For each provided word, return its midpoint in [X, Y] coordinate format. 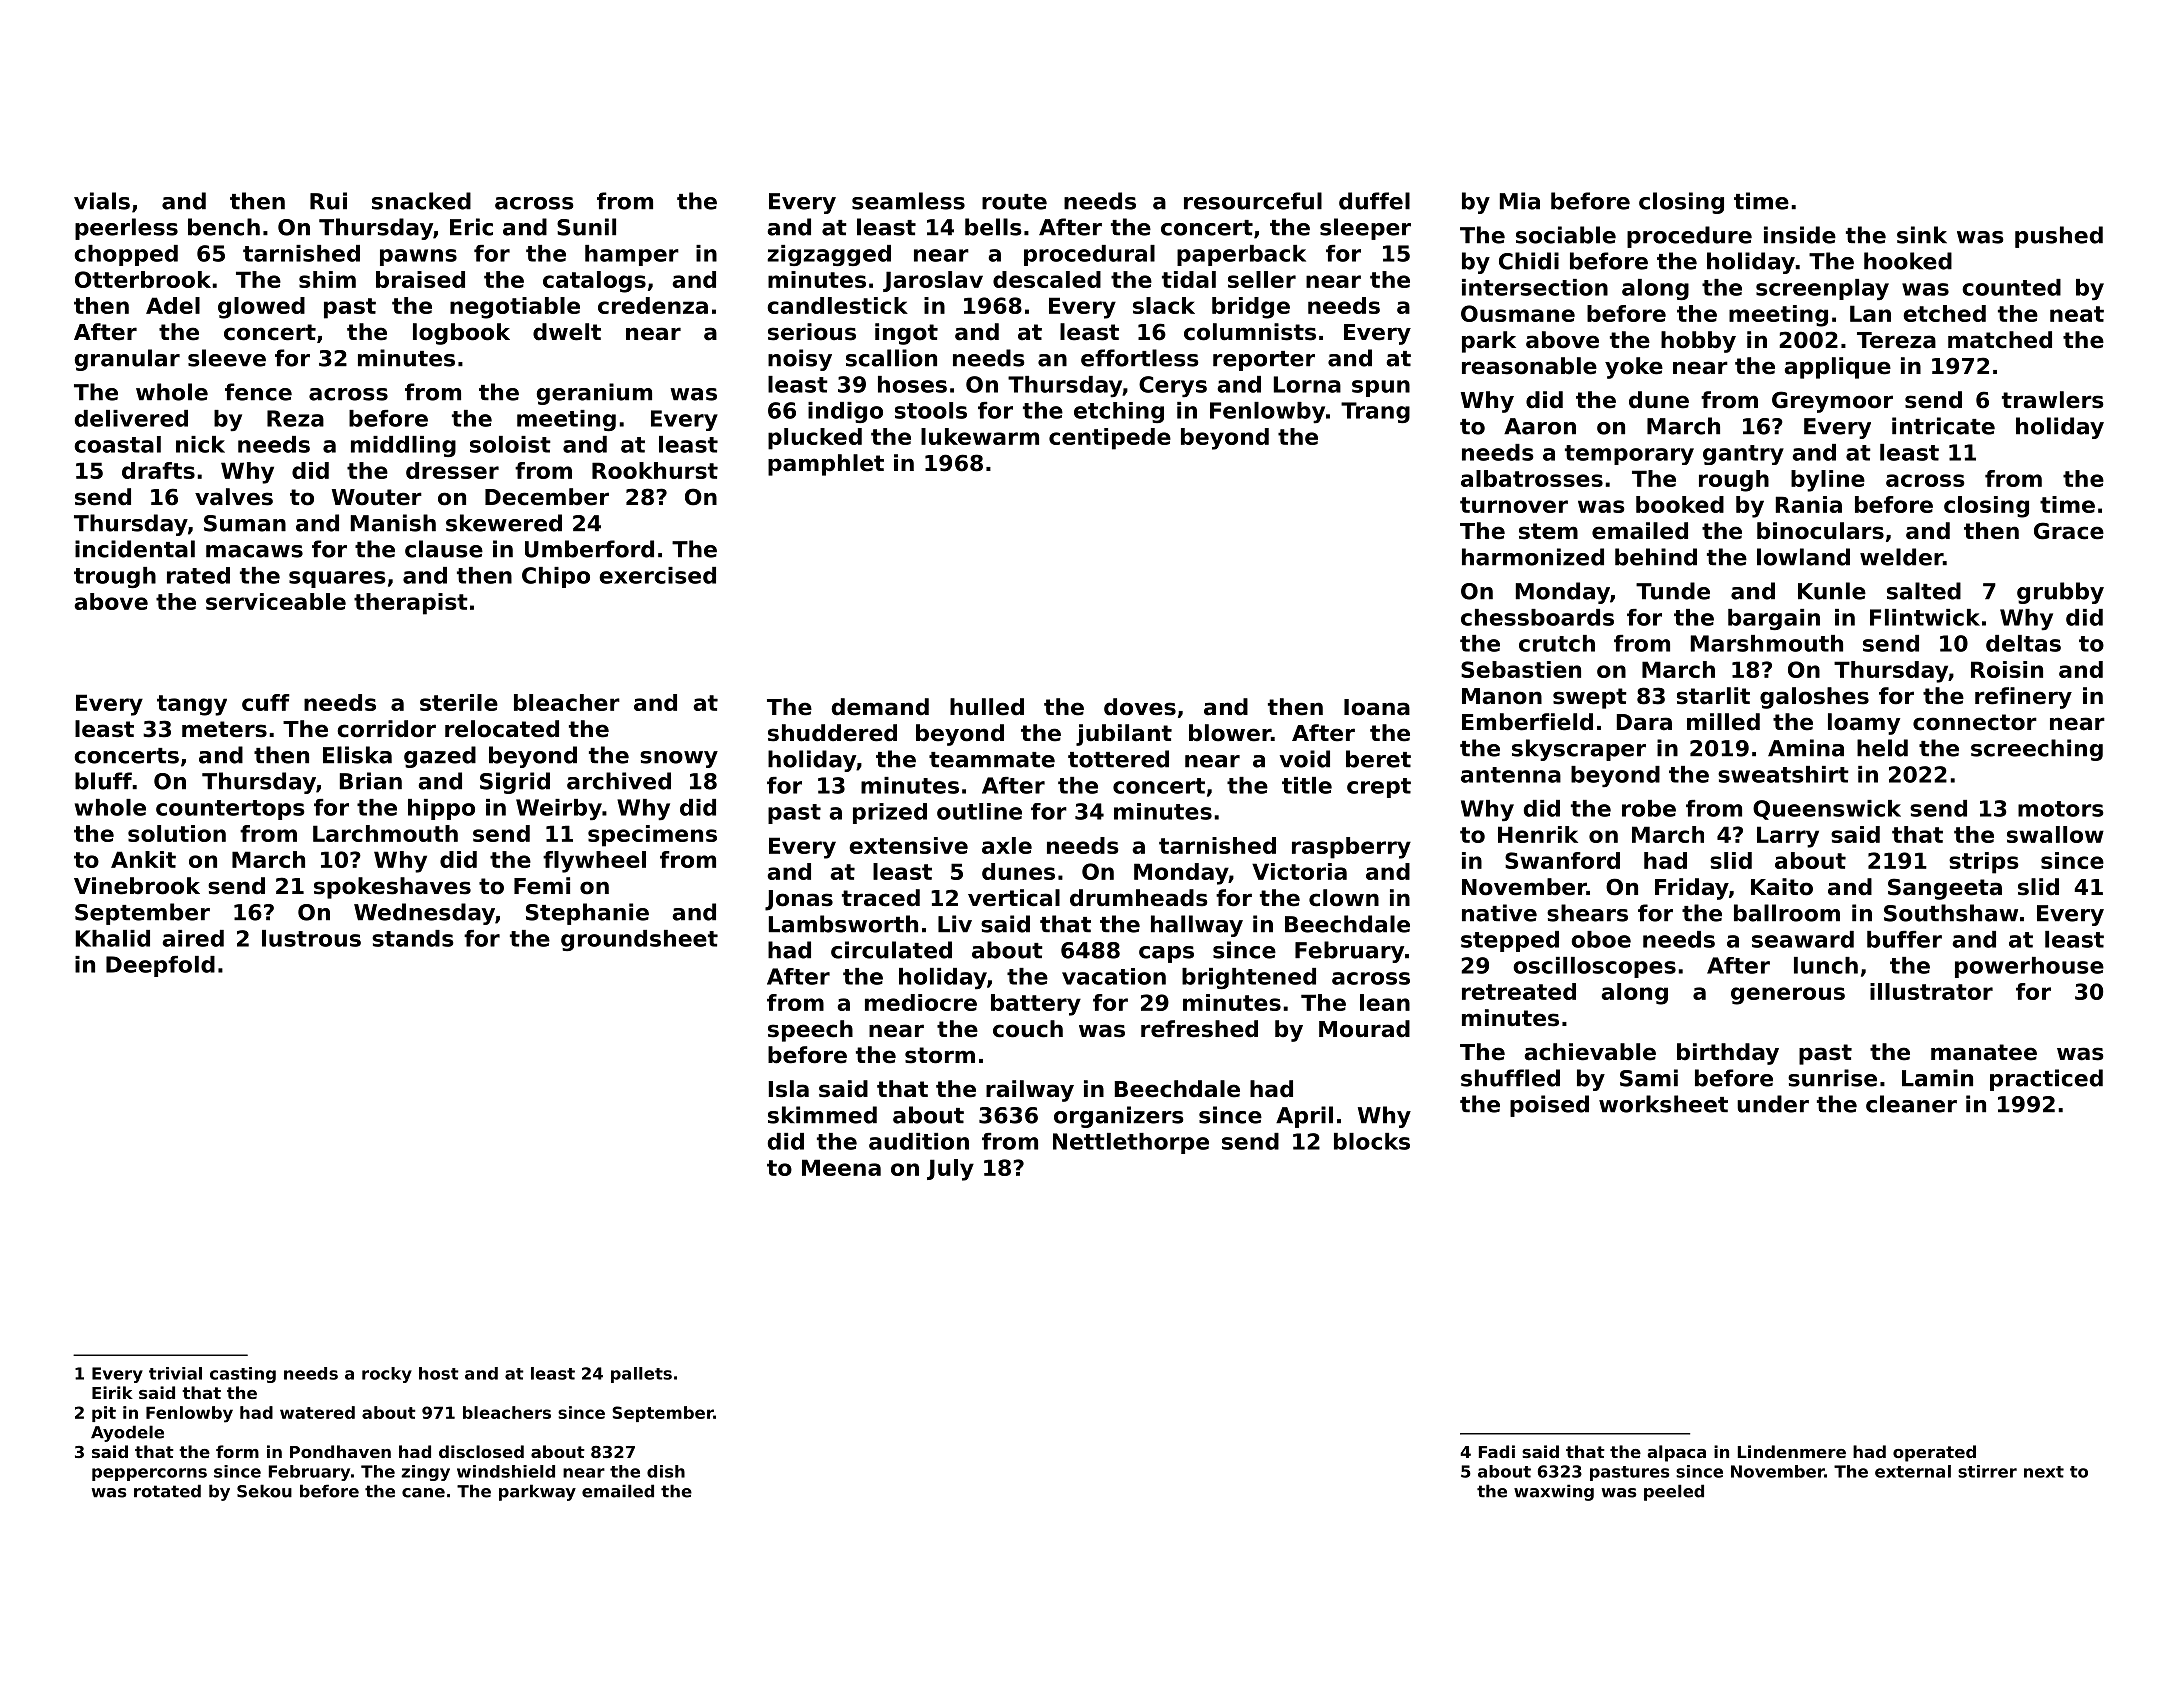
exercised [657, 575]
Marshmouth [1767, 643]
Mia [1520, 201]
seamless [908, 201]
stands [413, 938]
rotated [167, 1491]
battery [1036, 1005]
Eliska [357, 755]
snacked [421, 201]
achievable [1590, 1052]
